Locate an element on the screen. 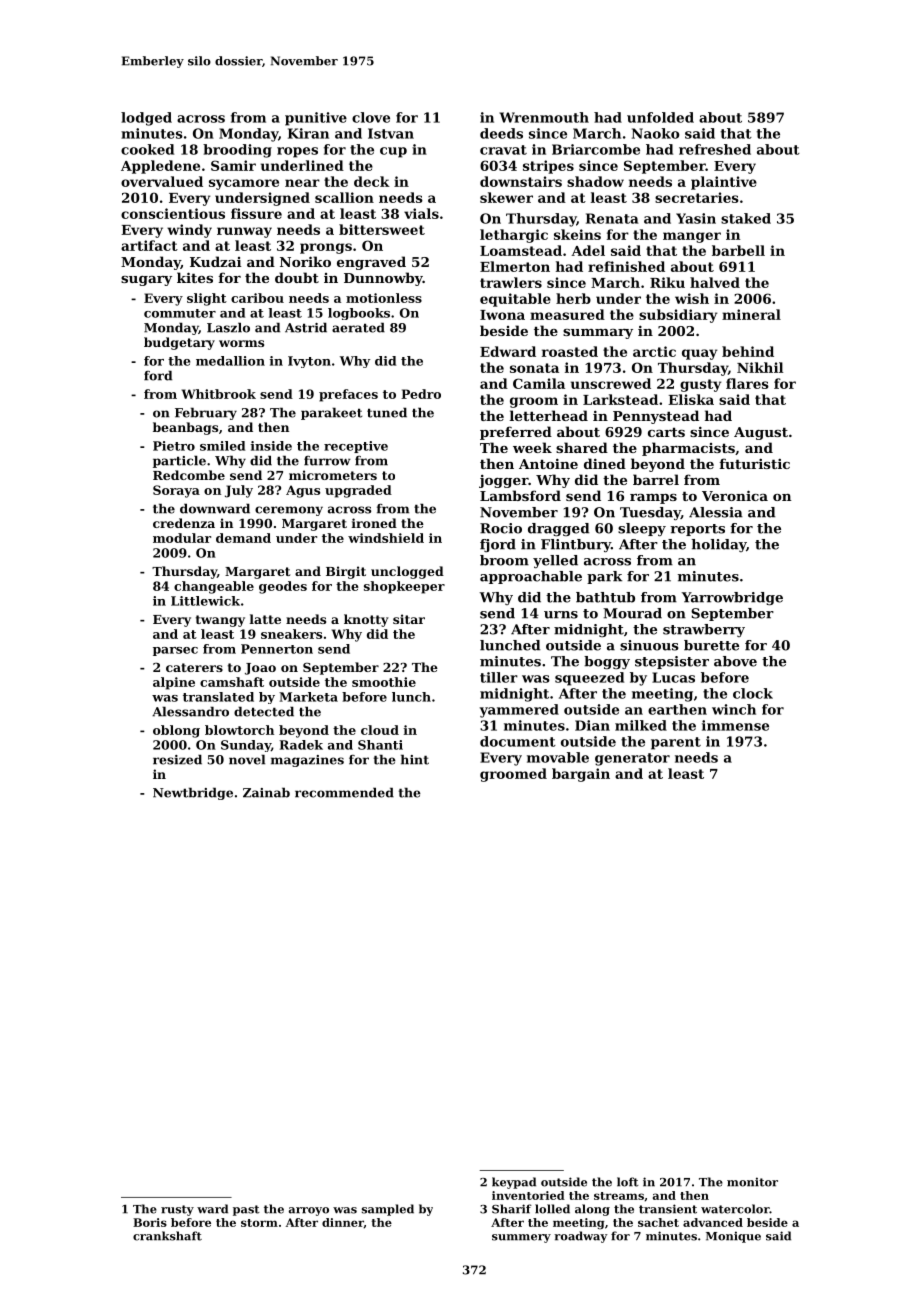 The width and height of the screenshot is (924, 1308). crankshaft is located at coordinates (167, 1236).
